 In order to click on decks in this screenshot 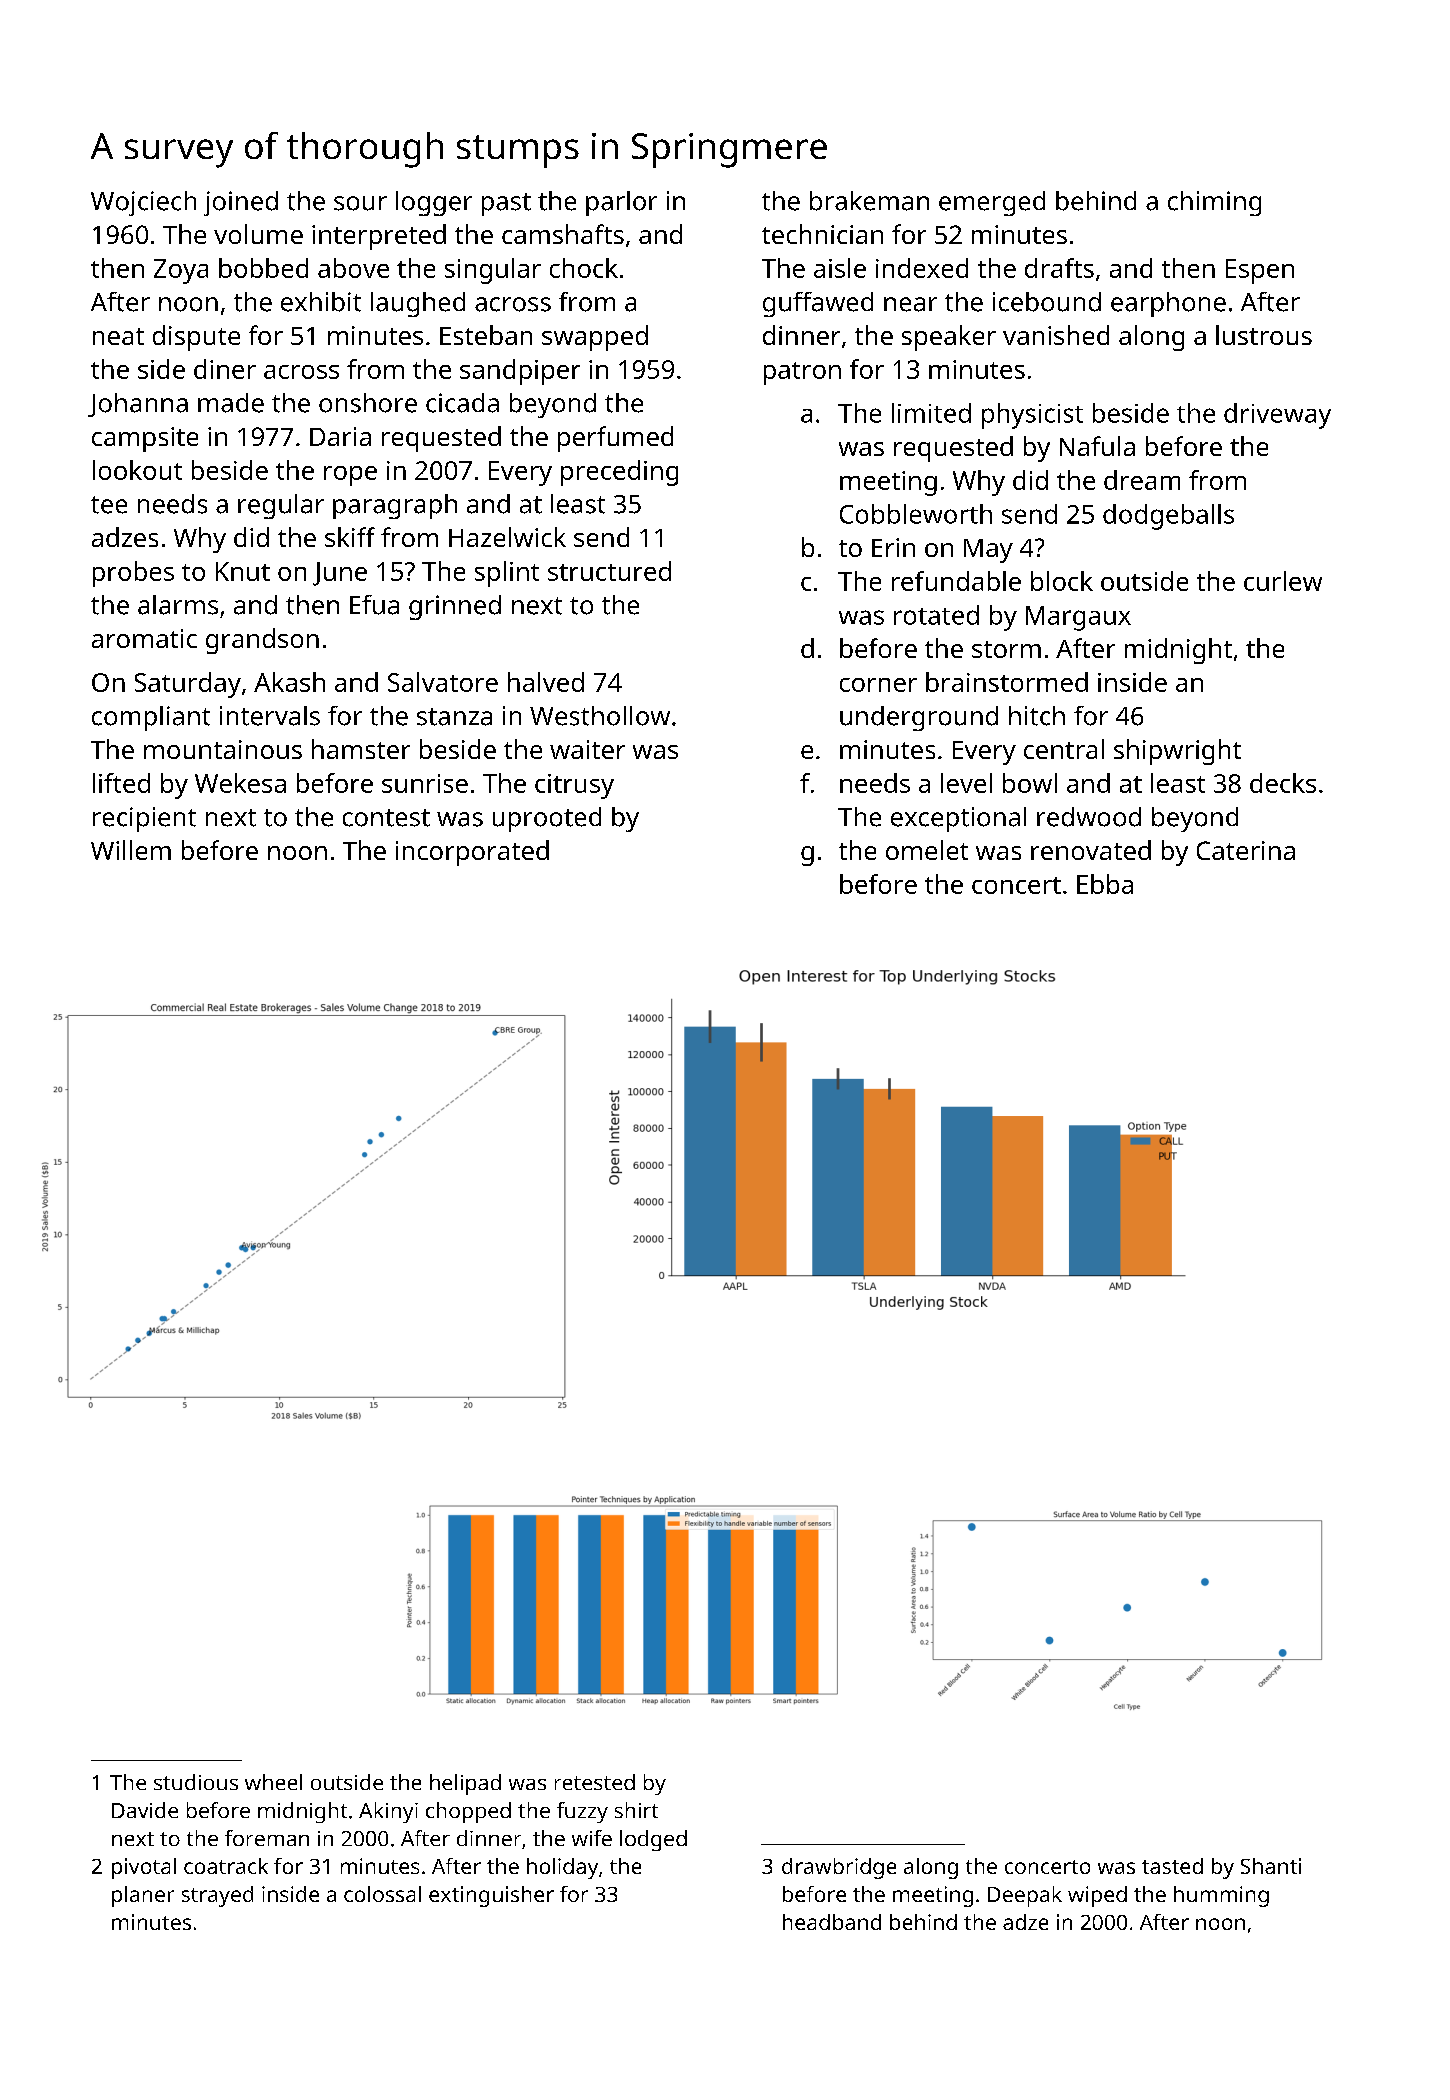, I will do `click(1283, 783)`.
